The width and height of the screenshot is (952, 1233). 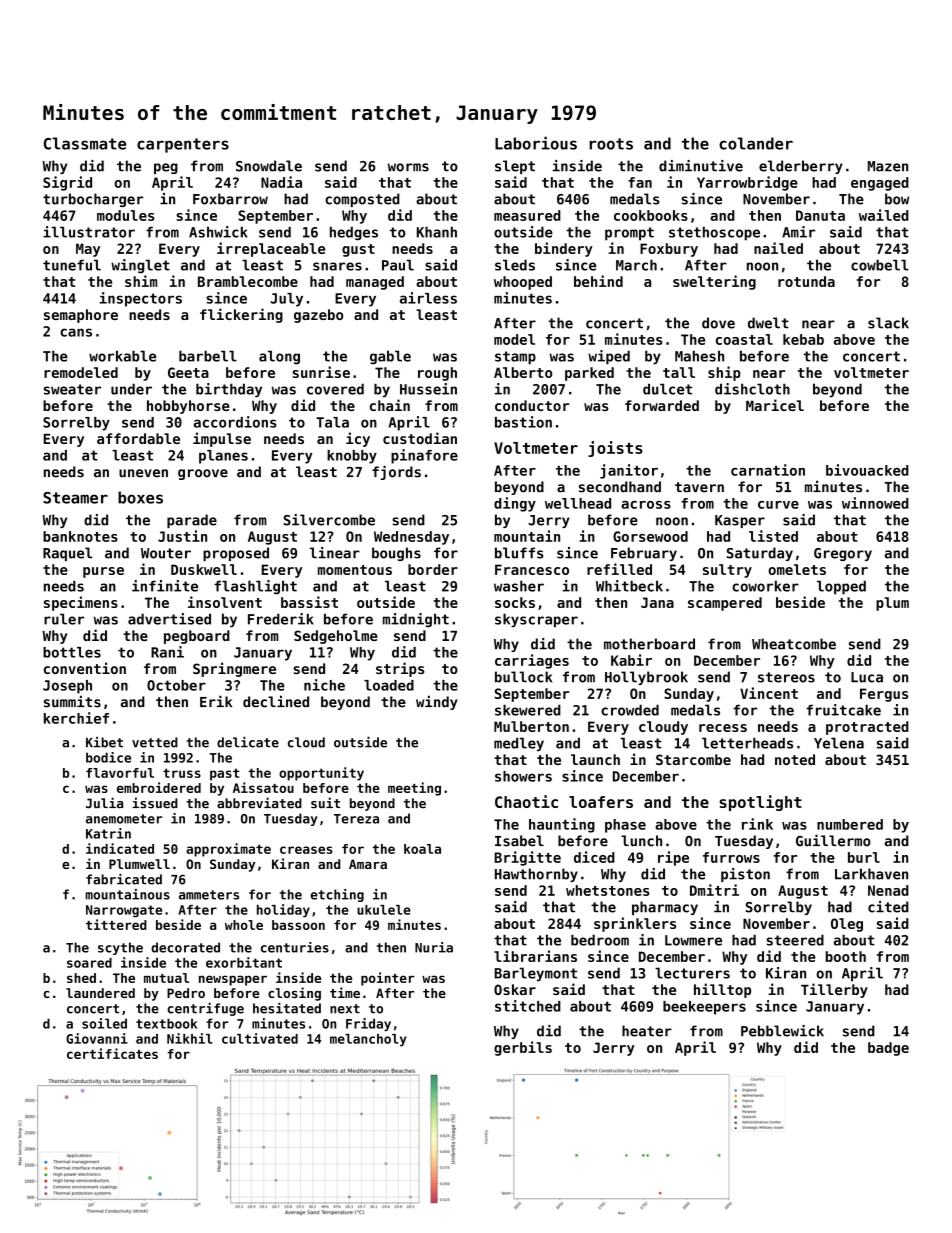 What do you see at coordinates (611, 144) in the screenshot?
I see `roots` at bounding box center [611, 144].
